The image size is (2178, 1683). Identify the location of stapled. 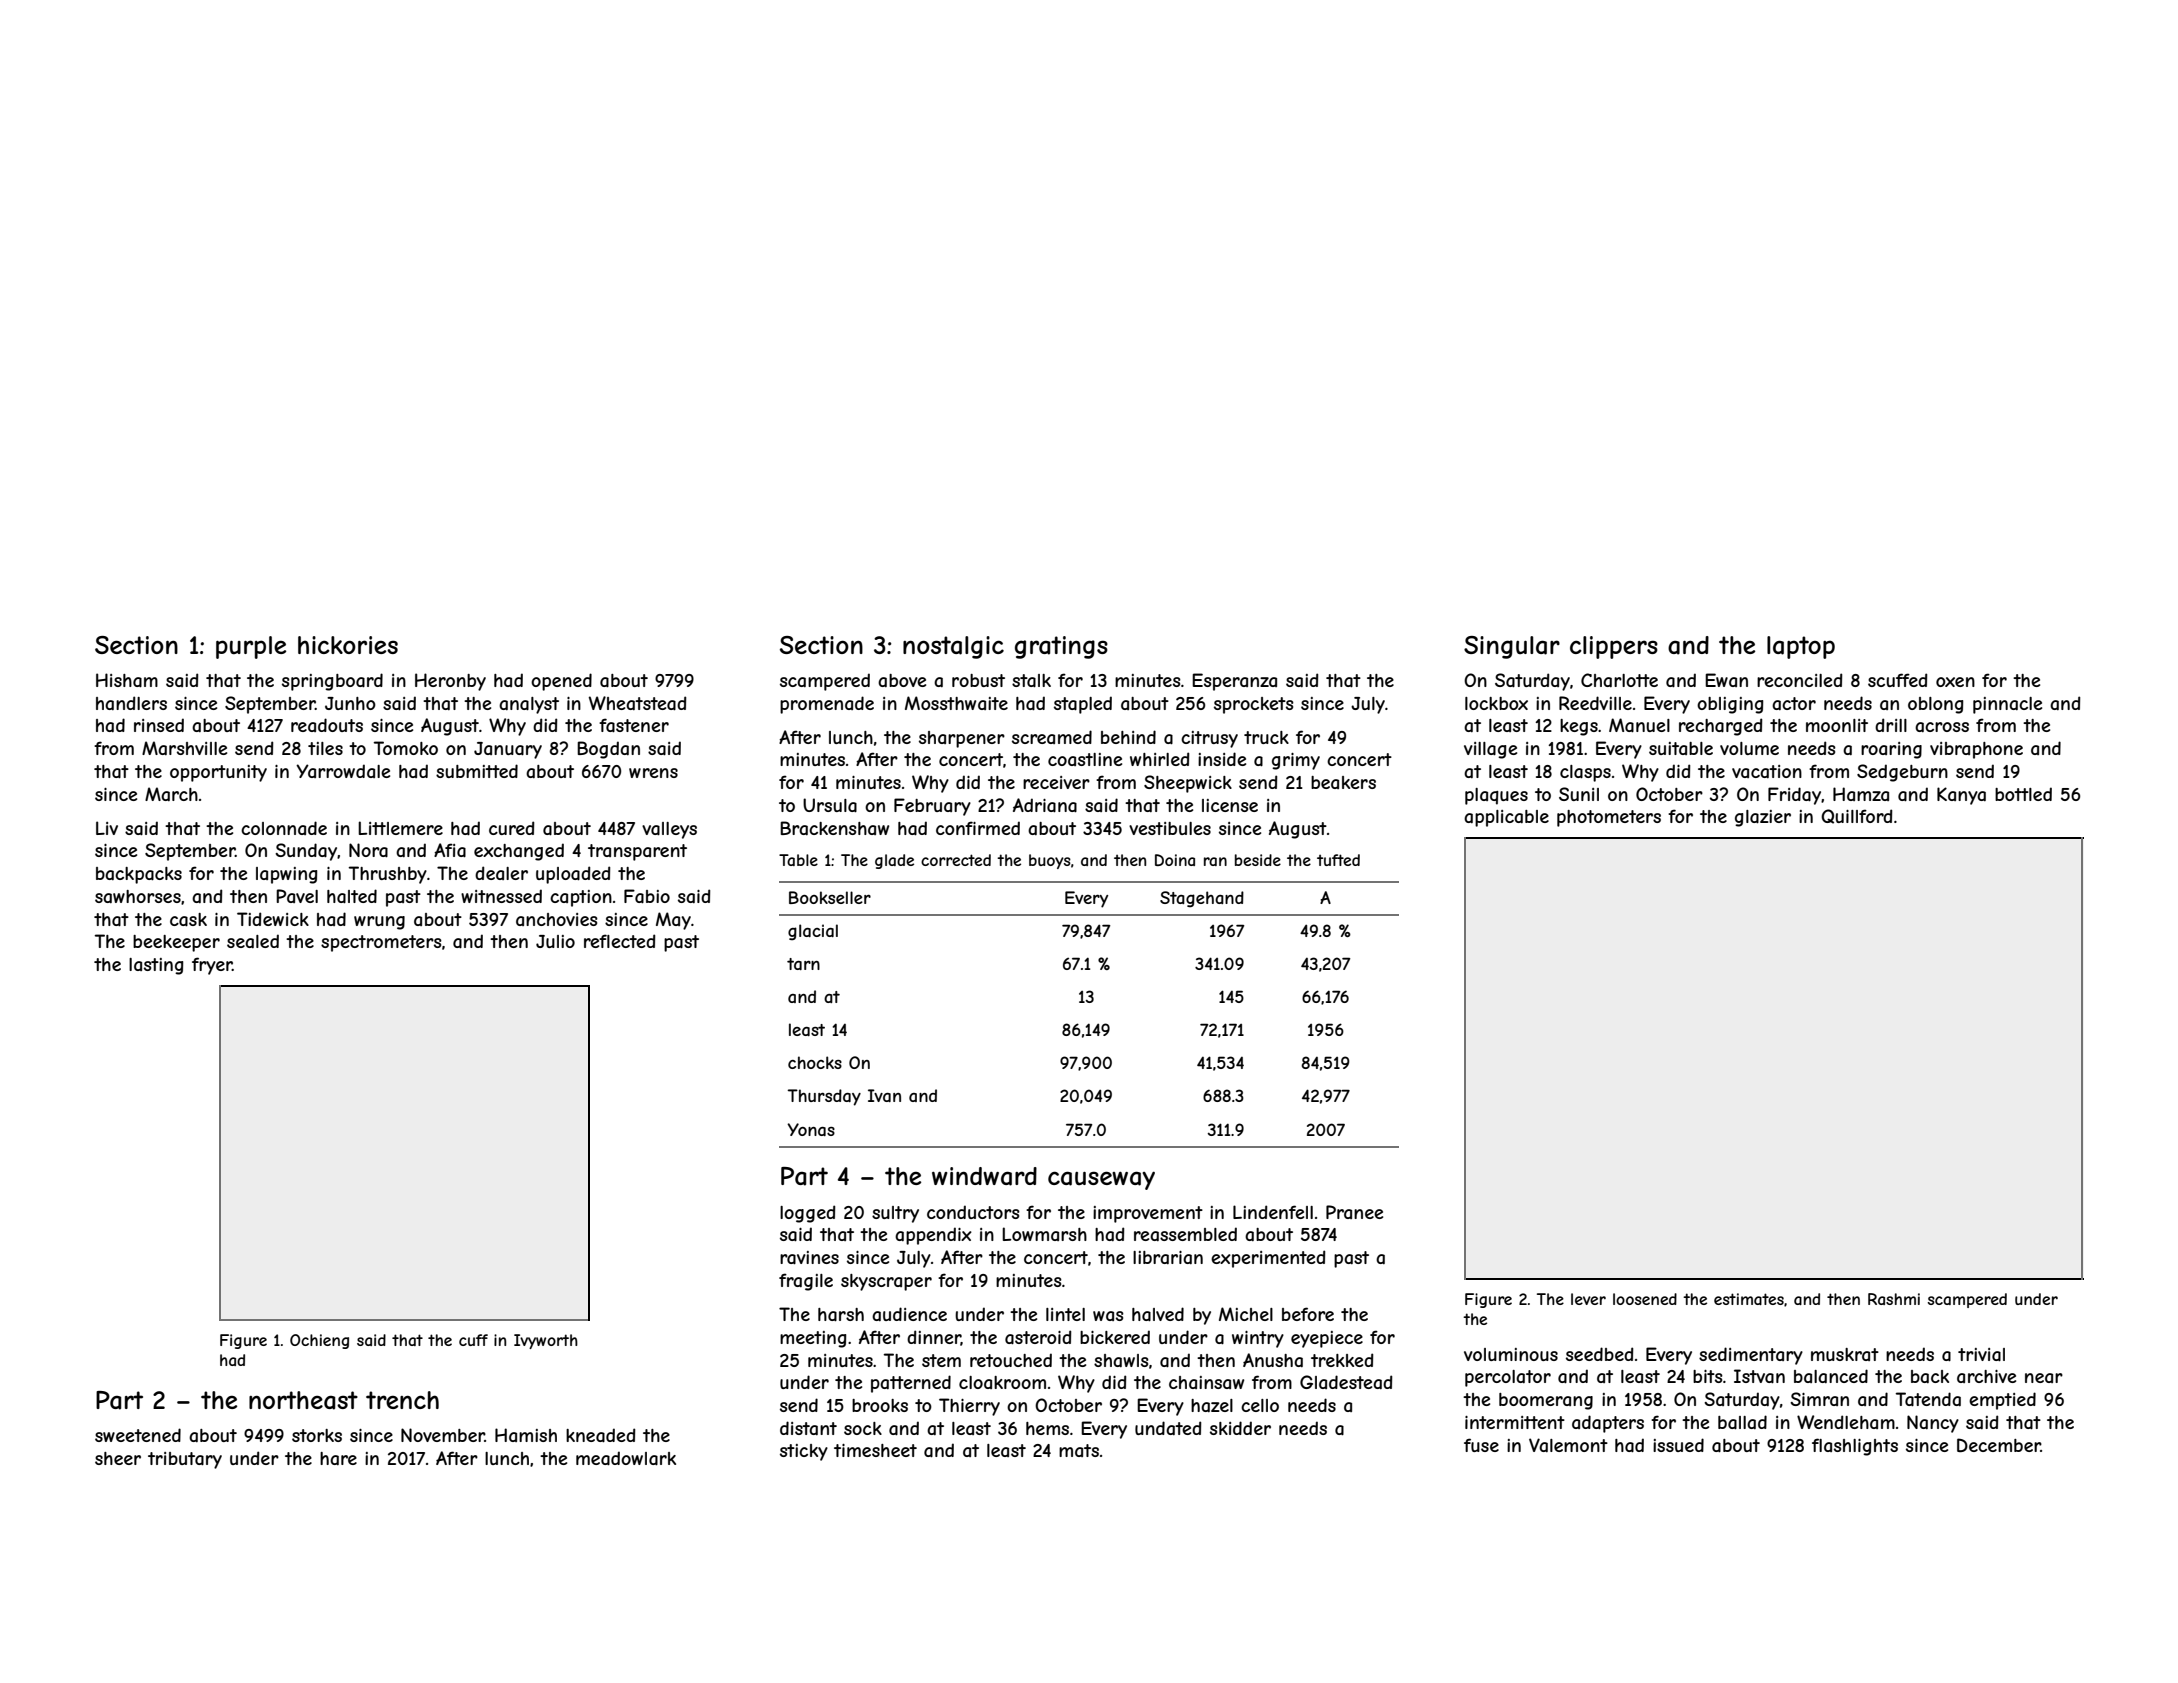
(1083, 705).
